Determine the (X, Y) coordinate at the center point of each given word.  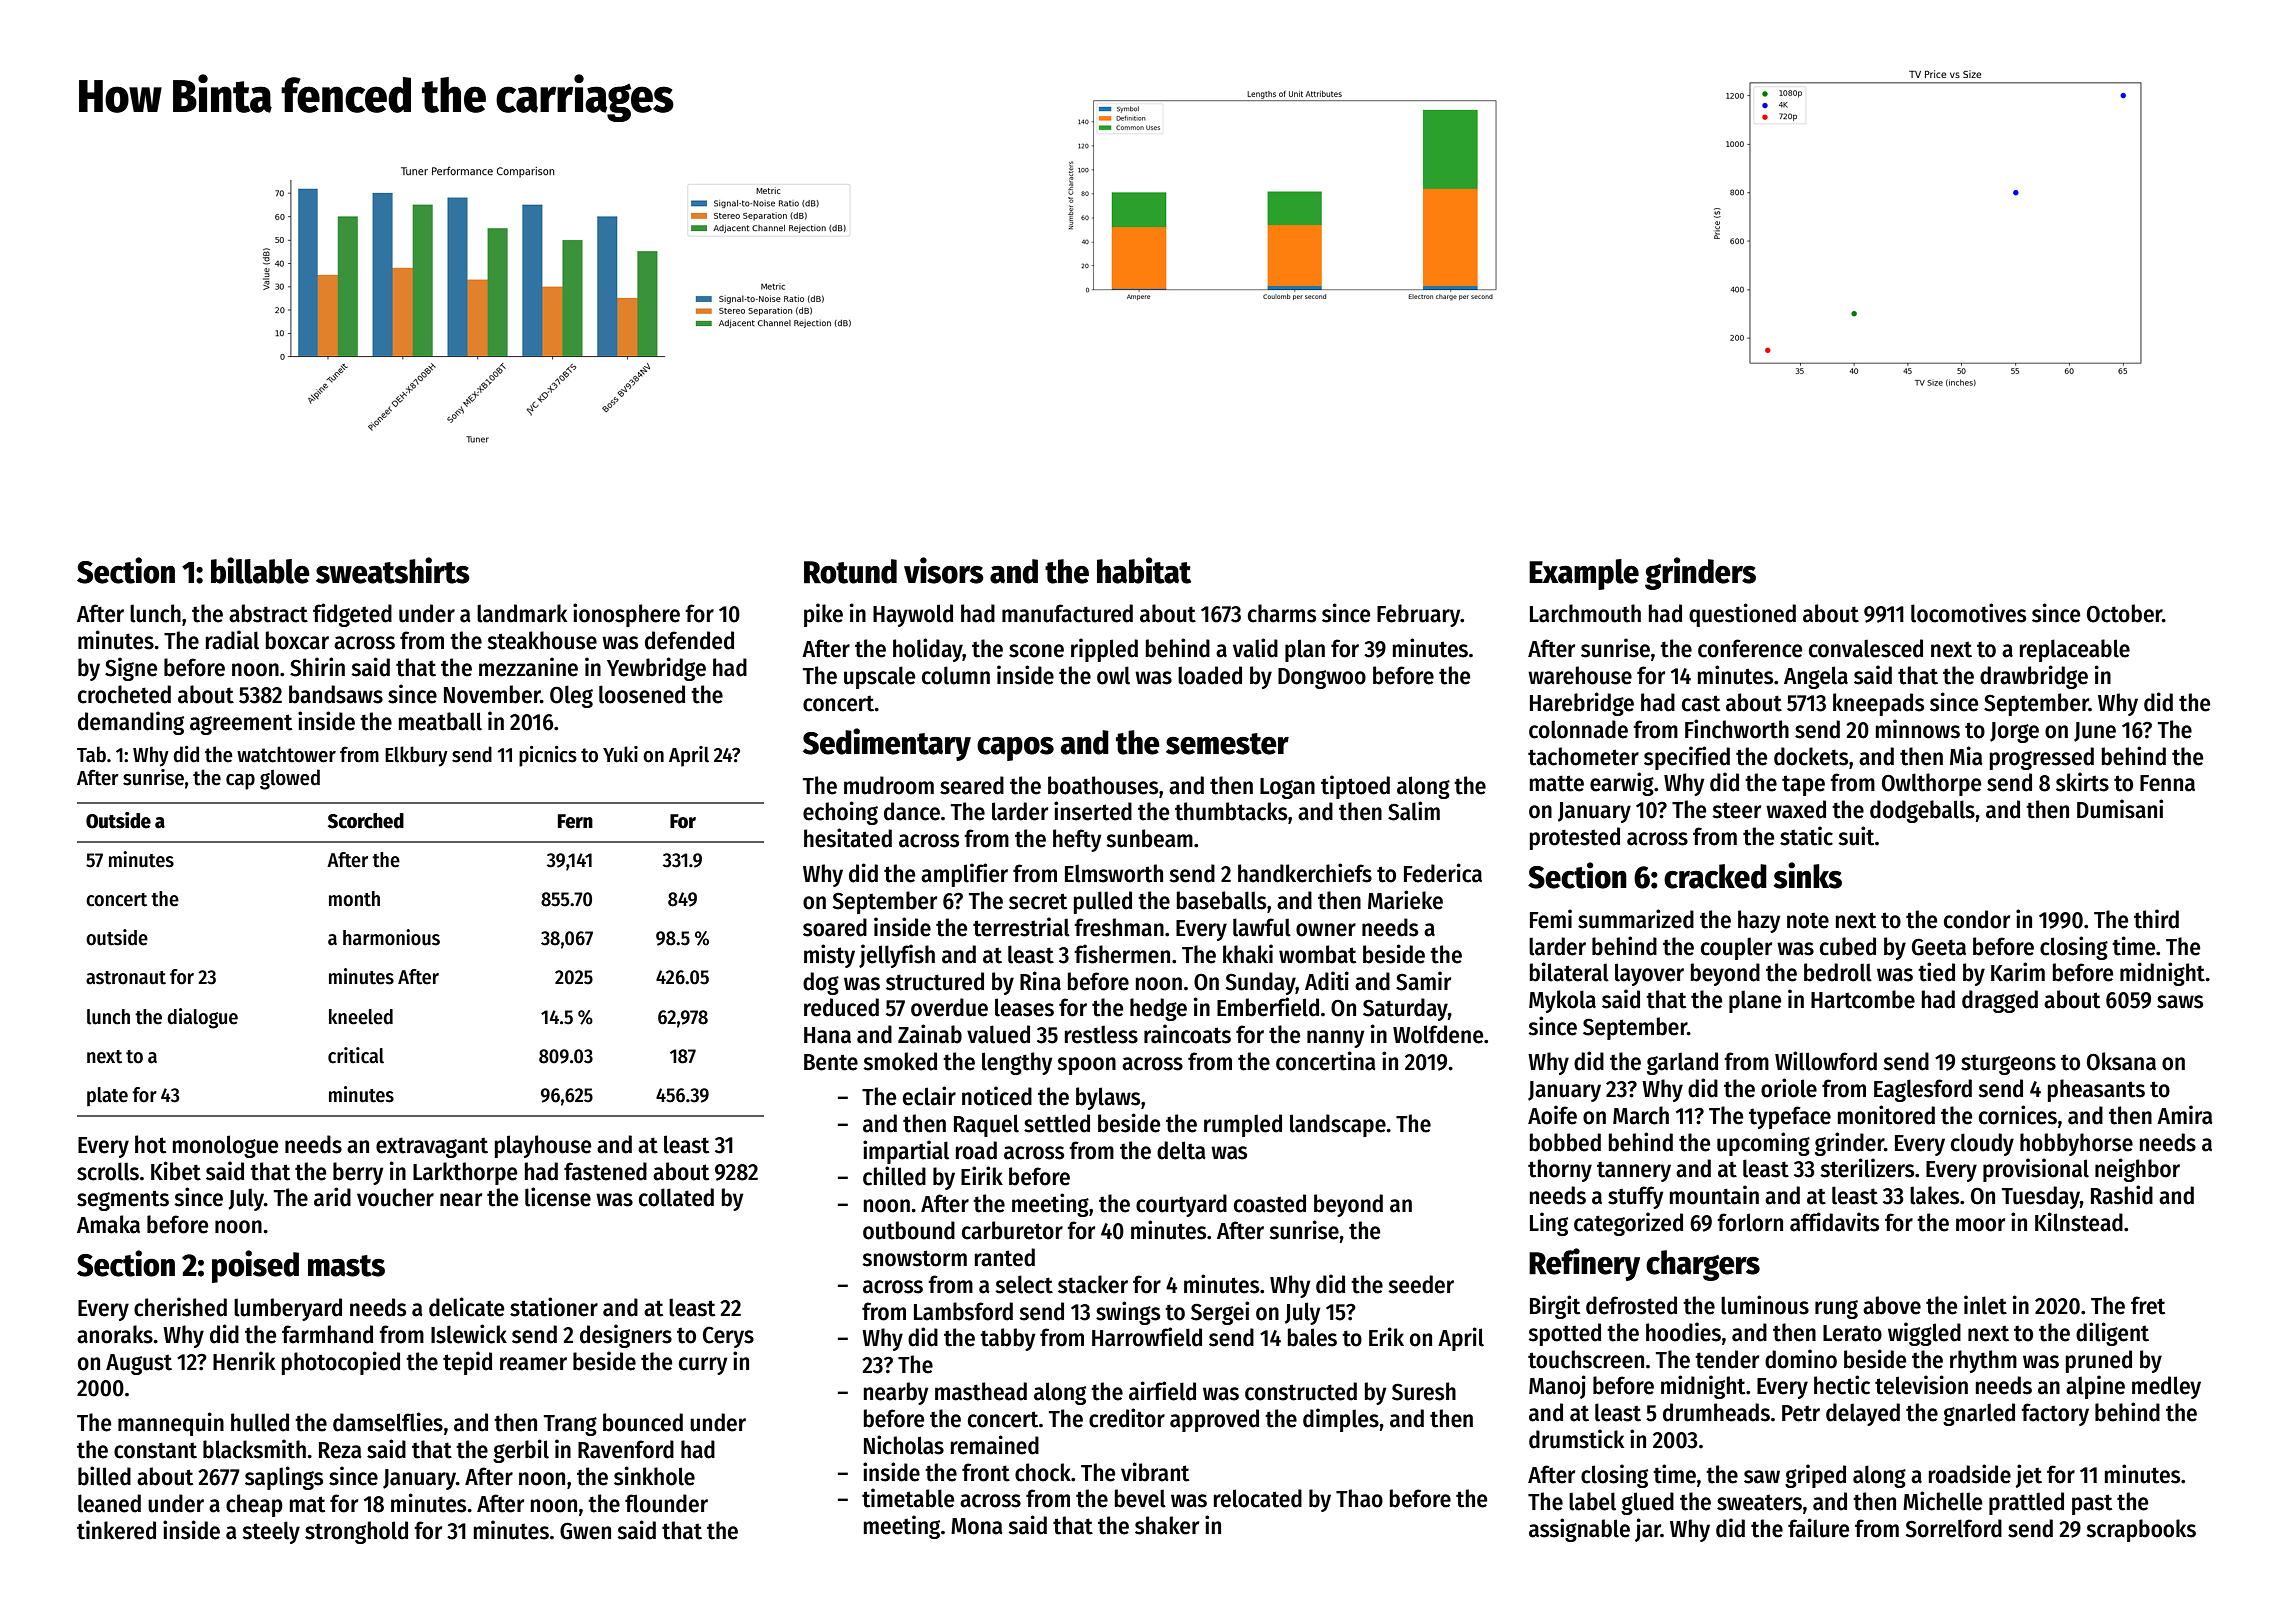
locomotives (1968, 613)
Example (1584, 574)
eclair (929, 1096)
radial (232, 640)
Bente (831, 1062)
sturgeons (2008, 1064)
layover (1649, 974)
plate (107, 1097)
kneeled (361, 1017)
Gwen (585, 1531)
